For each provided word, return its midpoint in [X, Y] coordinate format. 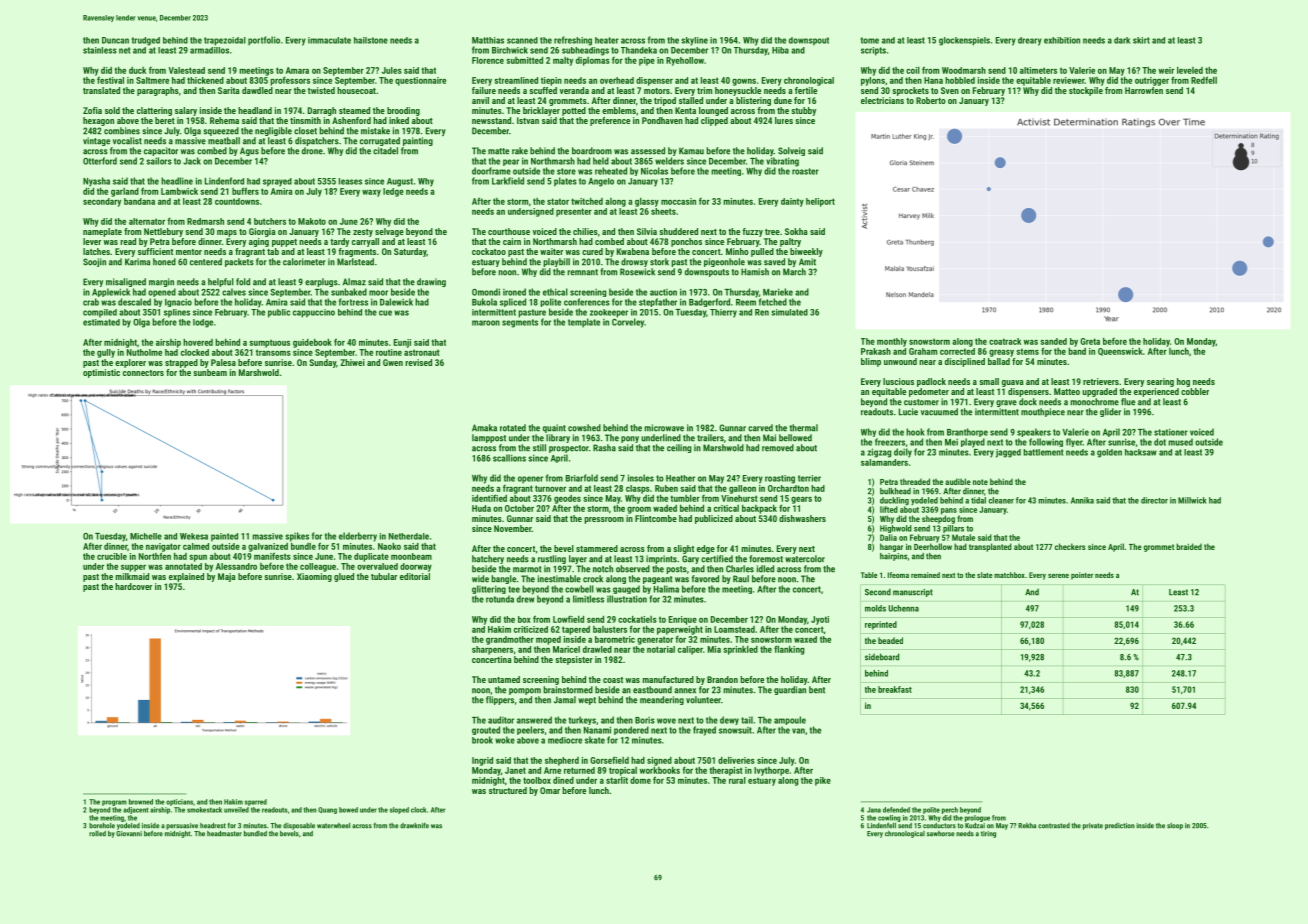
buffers [245, 191]
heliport [820, 202]
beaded [890, 640]
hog [1183, 382]
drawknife [414, 826]
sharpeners [492, 650]
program [114, 803]
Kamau [691, 151]
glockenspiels [964, 41]
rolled [97, 834]
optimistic [101, 373]
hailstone [371, 40]
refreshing [573, 41]
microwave [664, 428]
